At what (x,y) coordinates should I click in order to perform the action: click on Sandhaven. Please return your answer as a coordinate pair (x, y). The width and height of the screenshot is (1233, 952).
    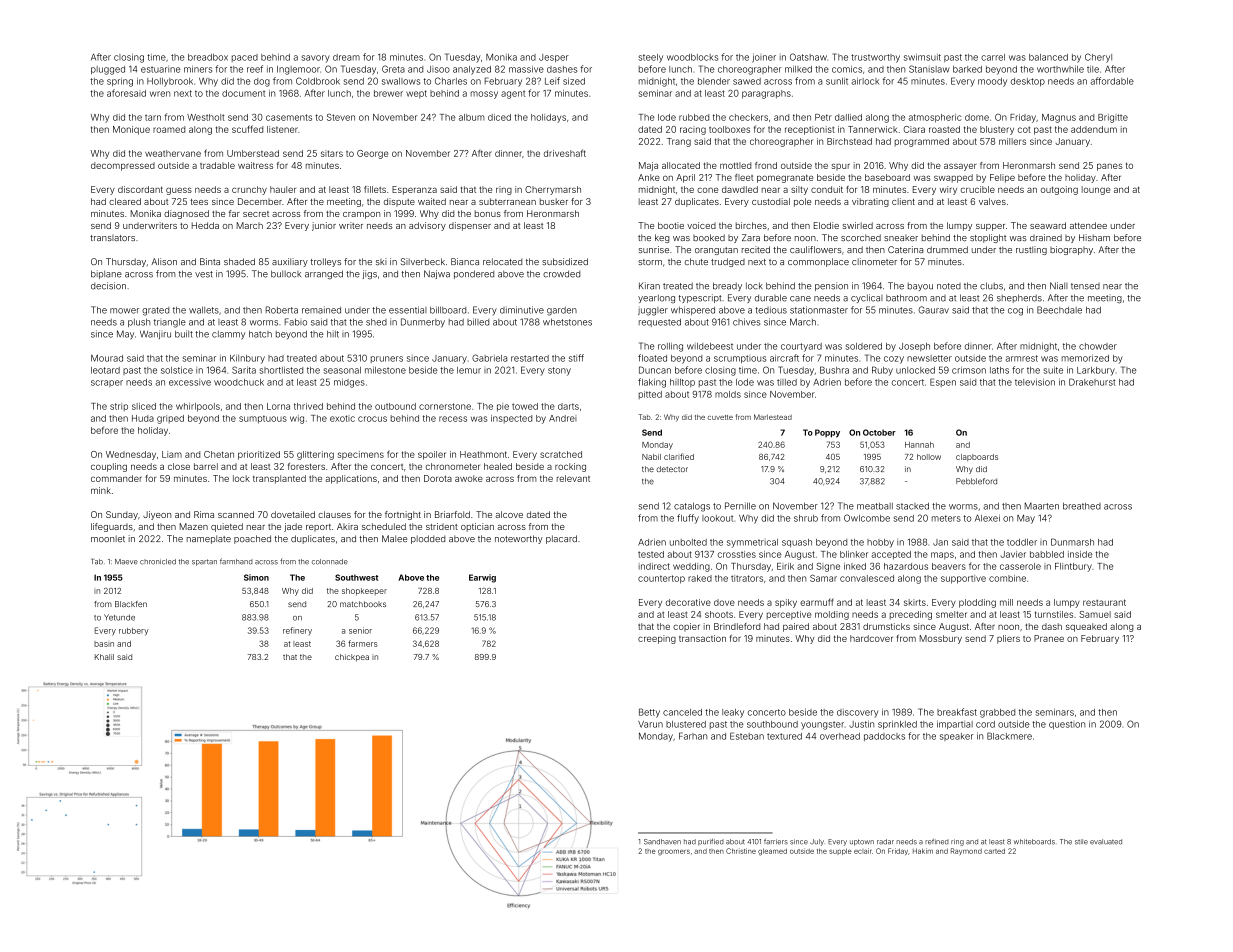
    Looking at the image, I should click on (662, 842).
